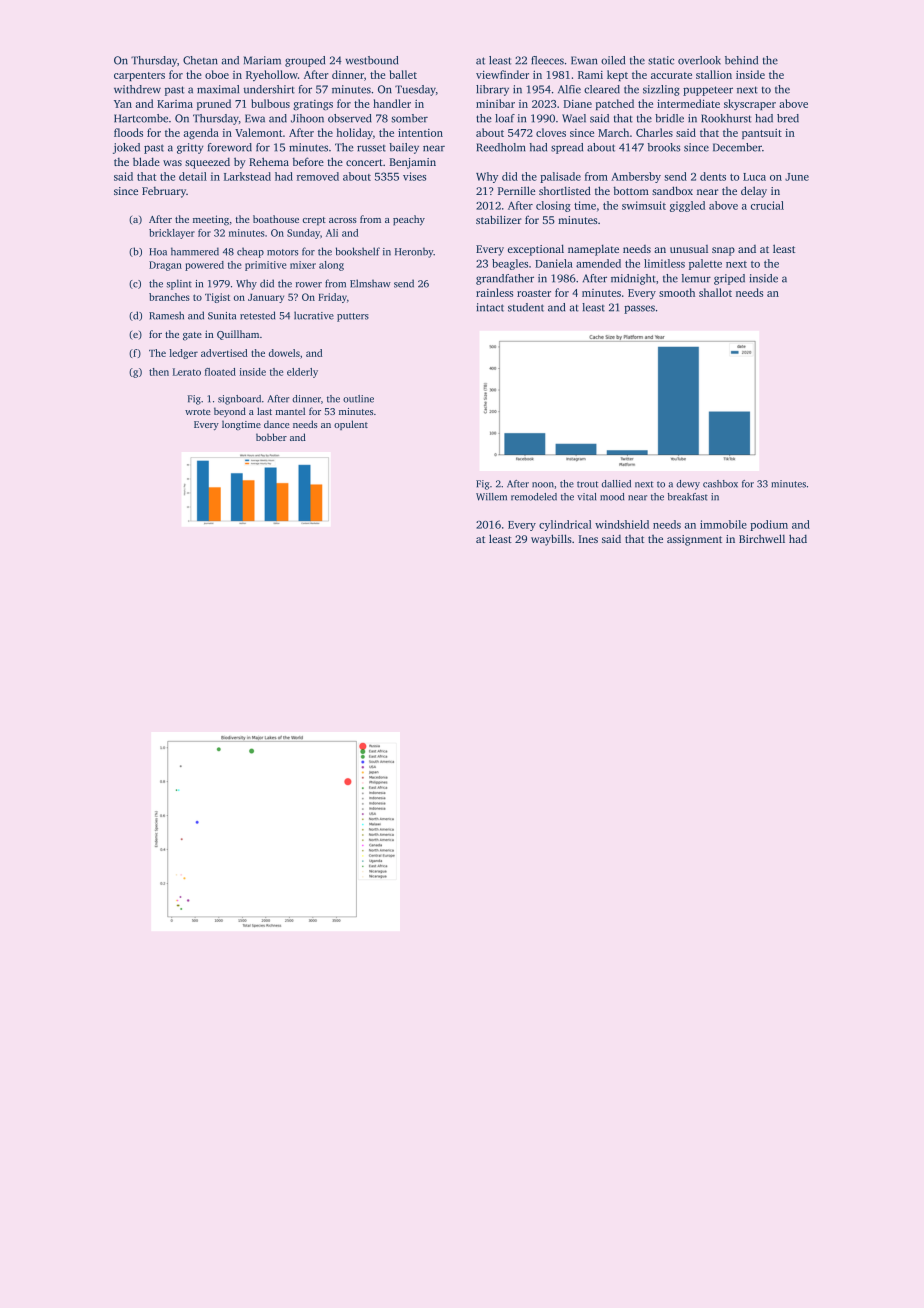 The image size is (924, 1308). I want to click on boathouse, so click(276, 219).
